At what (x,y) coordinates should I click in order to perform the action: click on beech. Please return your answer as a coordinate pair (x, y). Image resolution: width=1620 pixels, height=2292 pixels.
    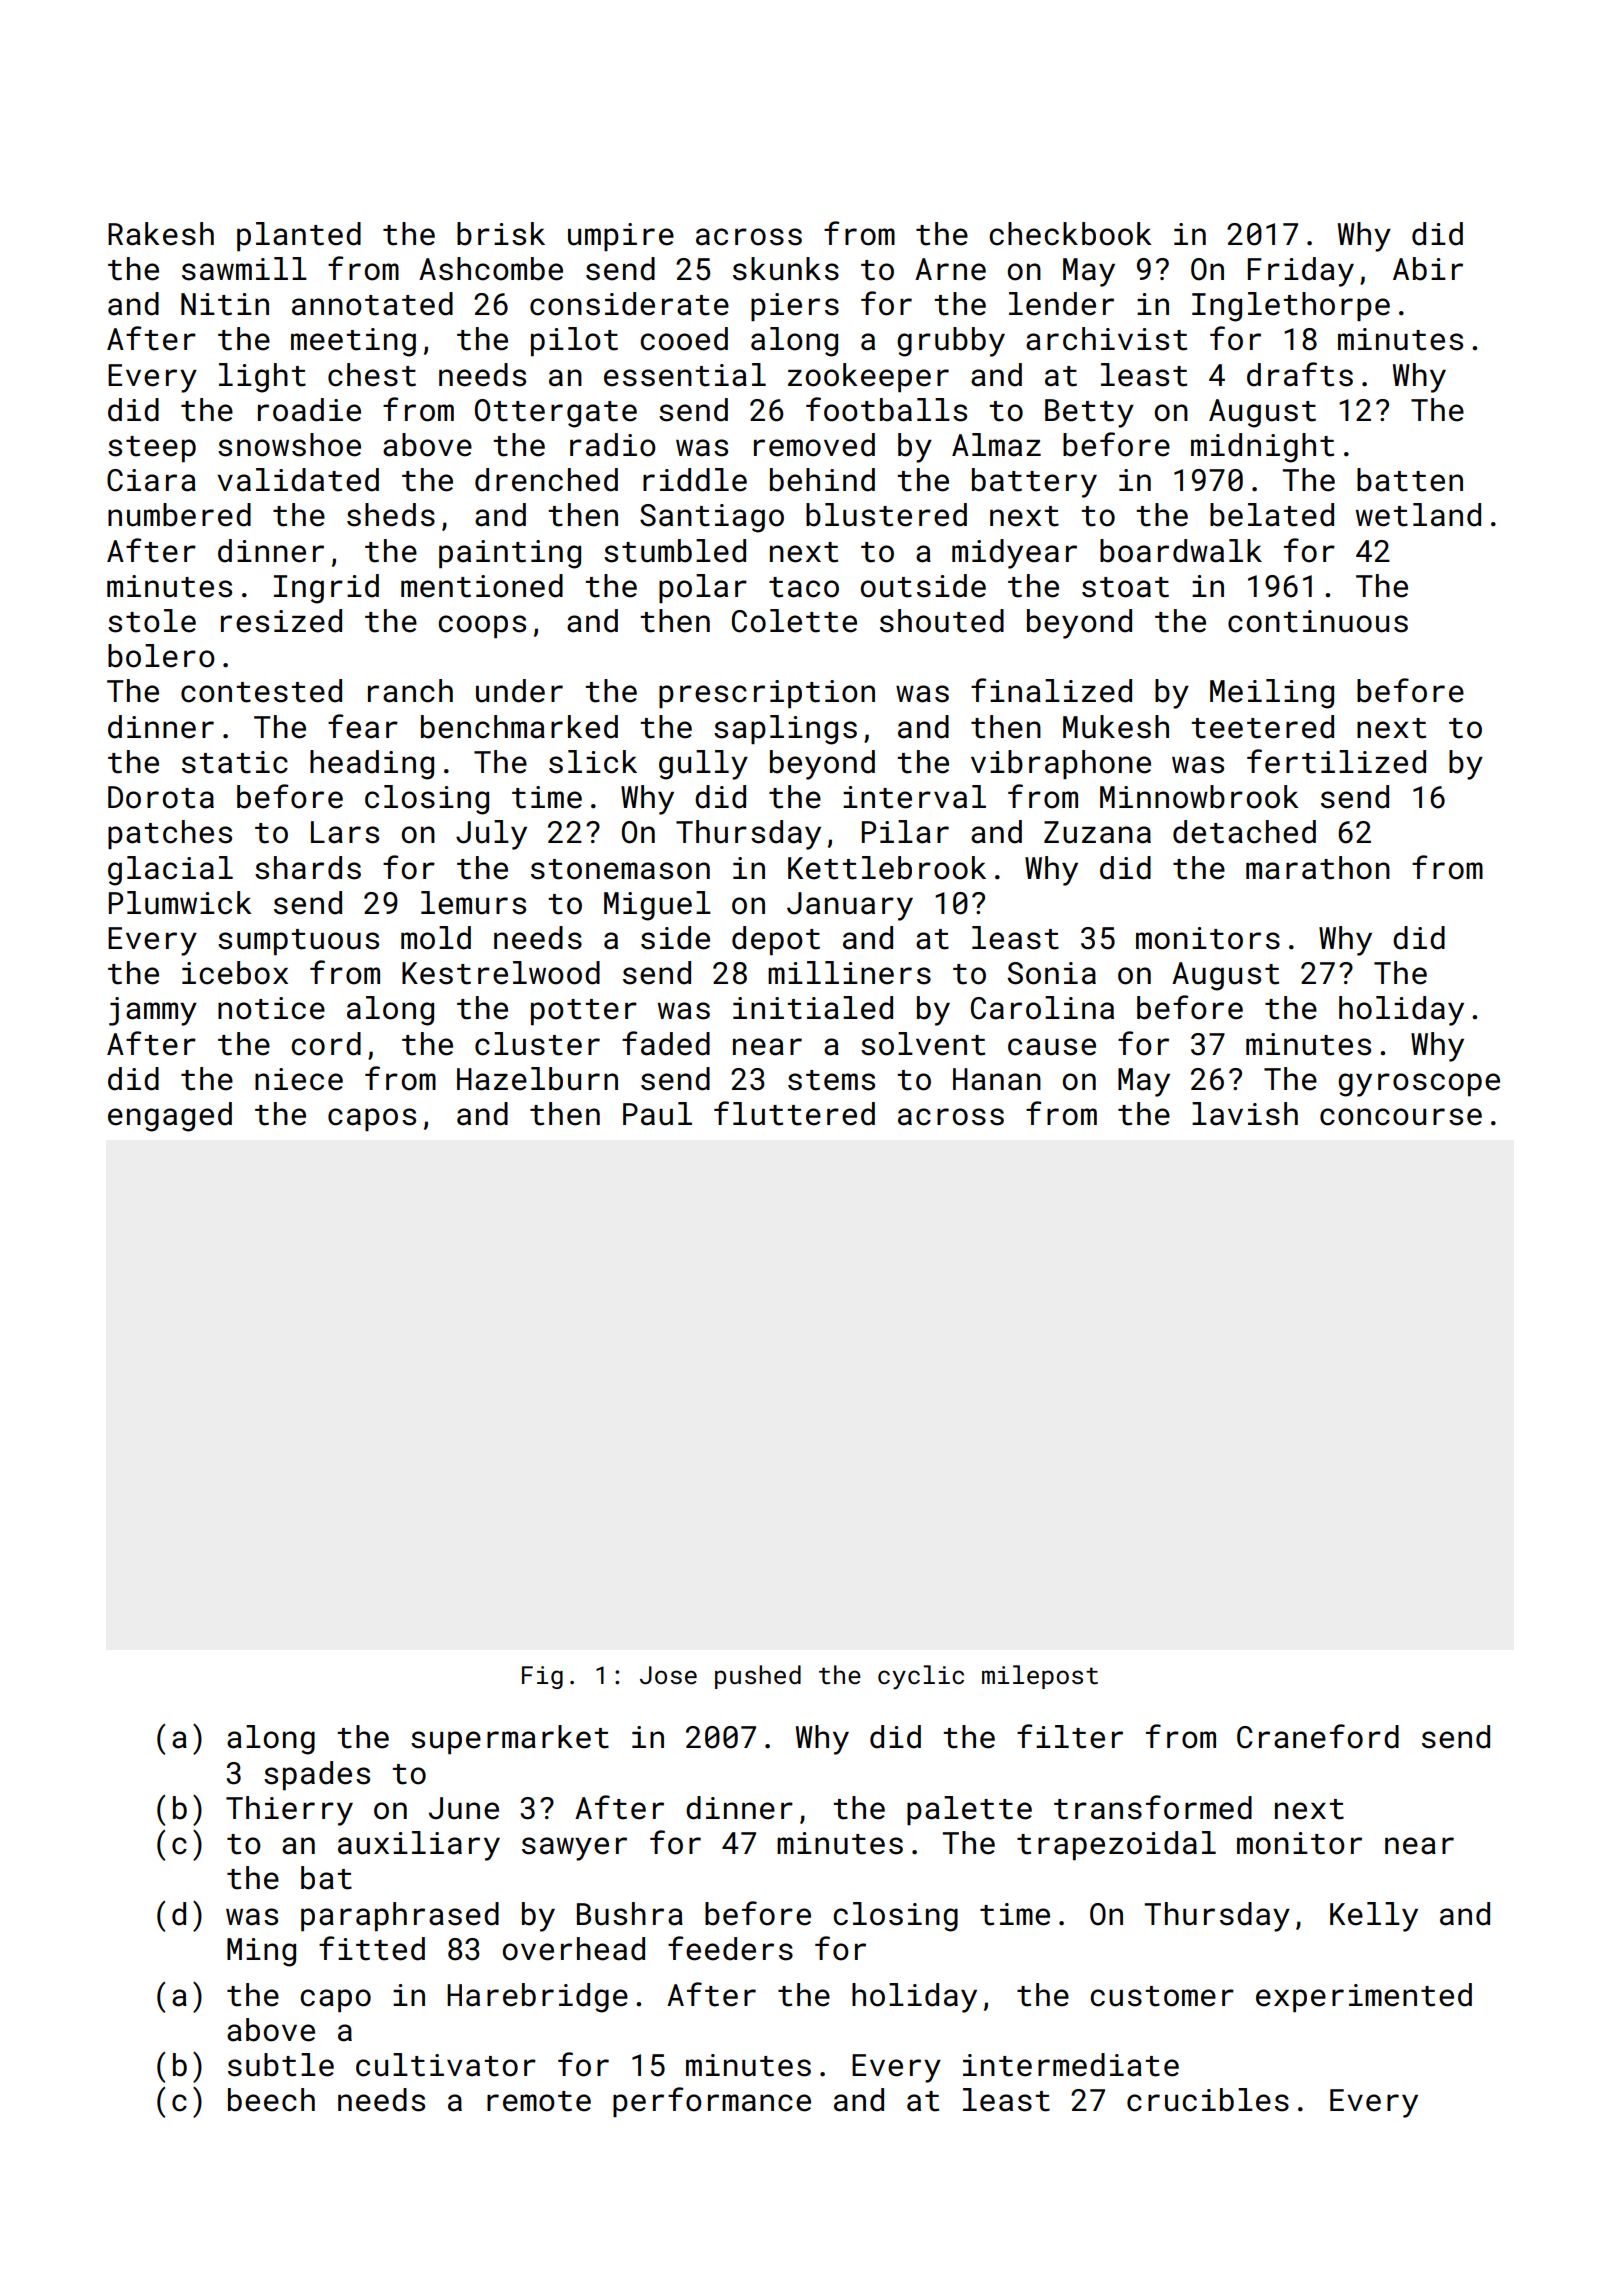
    Looking at the image, I should click on (271, 2100).
